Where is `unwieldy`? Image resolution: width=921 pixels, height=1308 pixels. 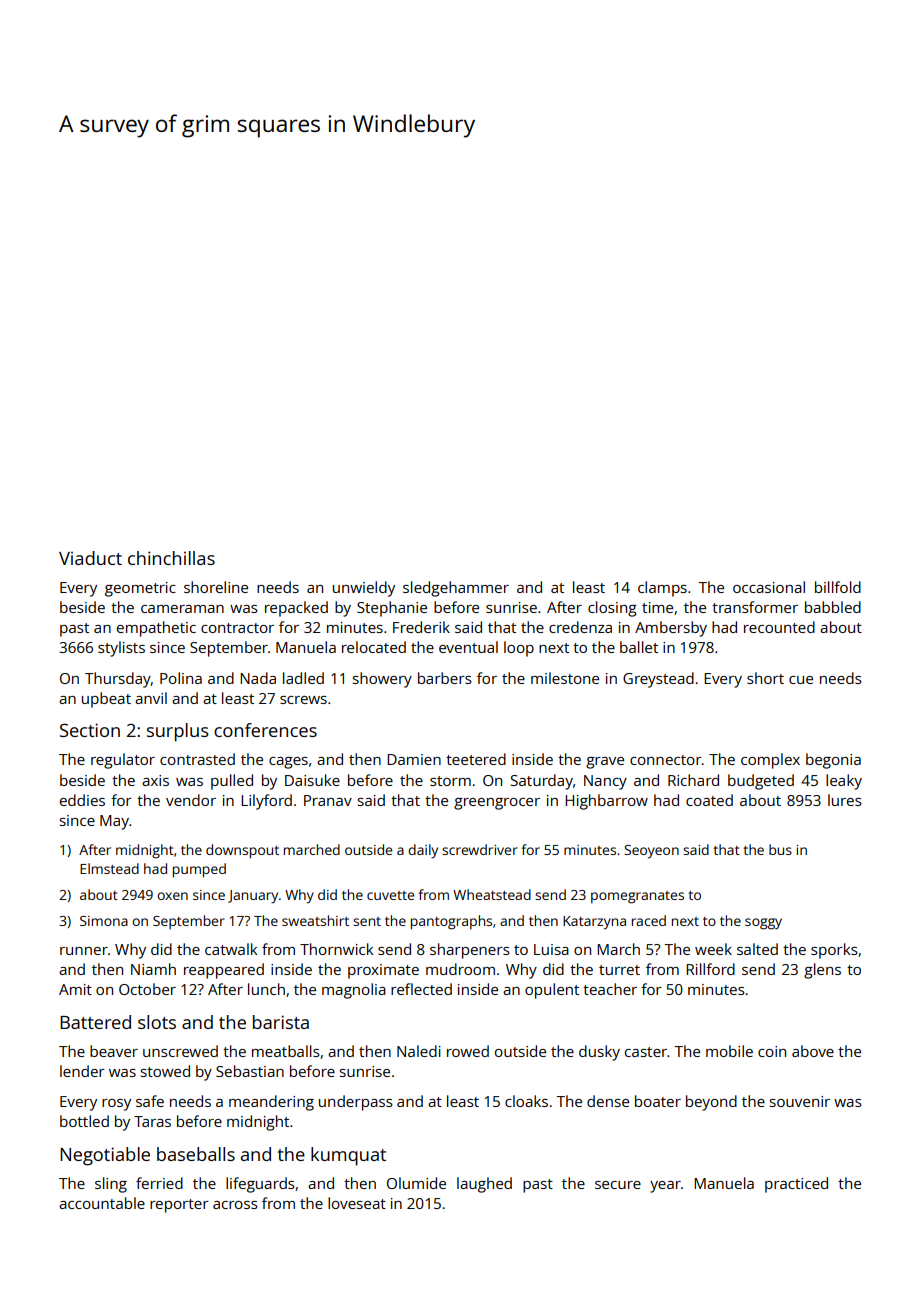 unwieldy is located at coordinates (364, 589).
